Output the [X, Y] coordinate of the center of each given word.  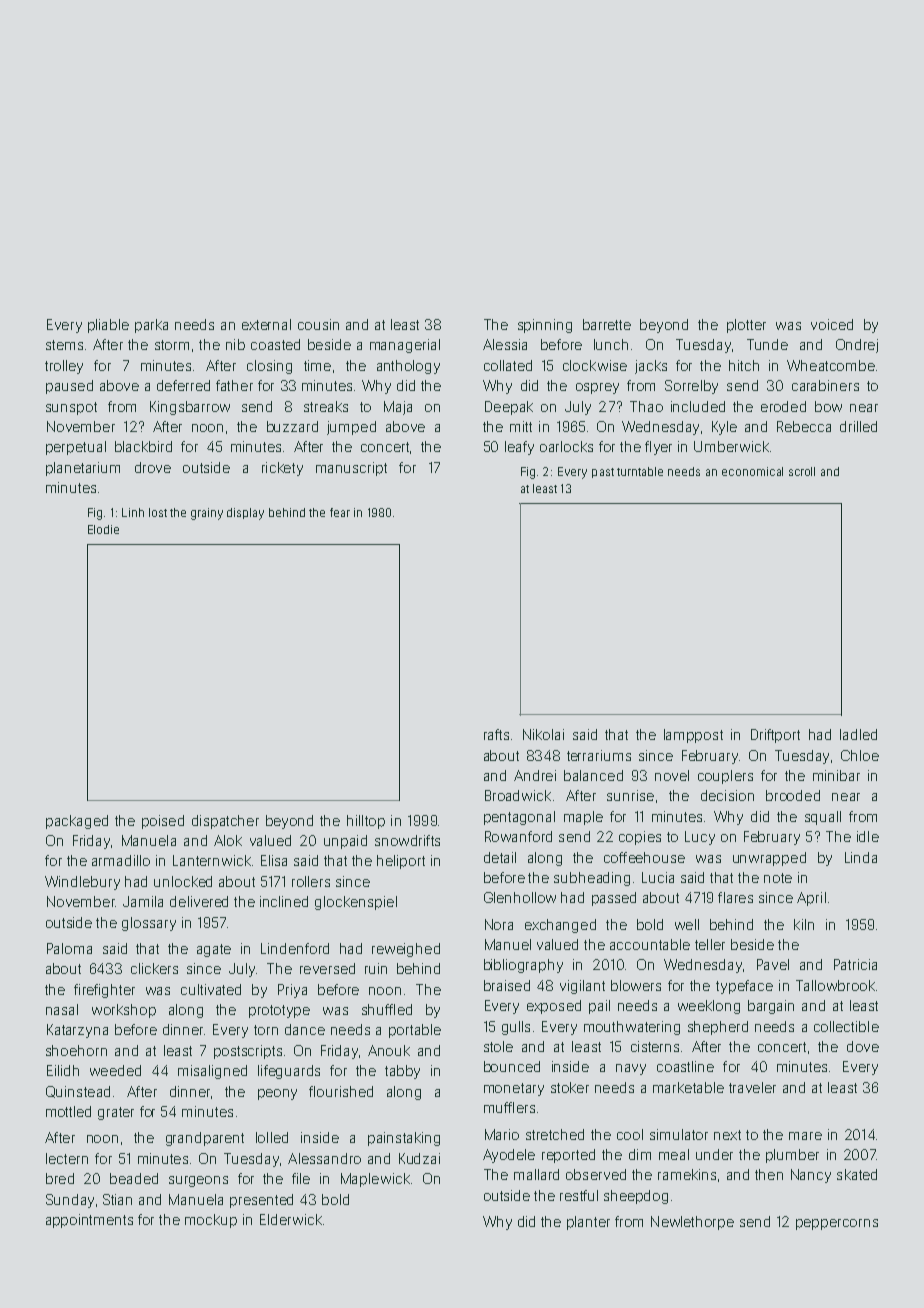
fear [340, 512]
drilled [858, 426]
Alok [228, 840]
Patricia [855, 964]
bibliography [523, 966]
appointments [89, 1221]
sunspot [71, 408]
